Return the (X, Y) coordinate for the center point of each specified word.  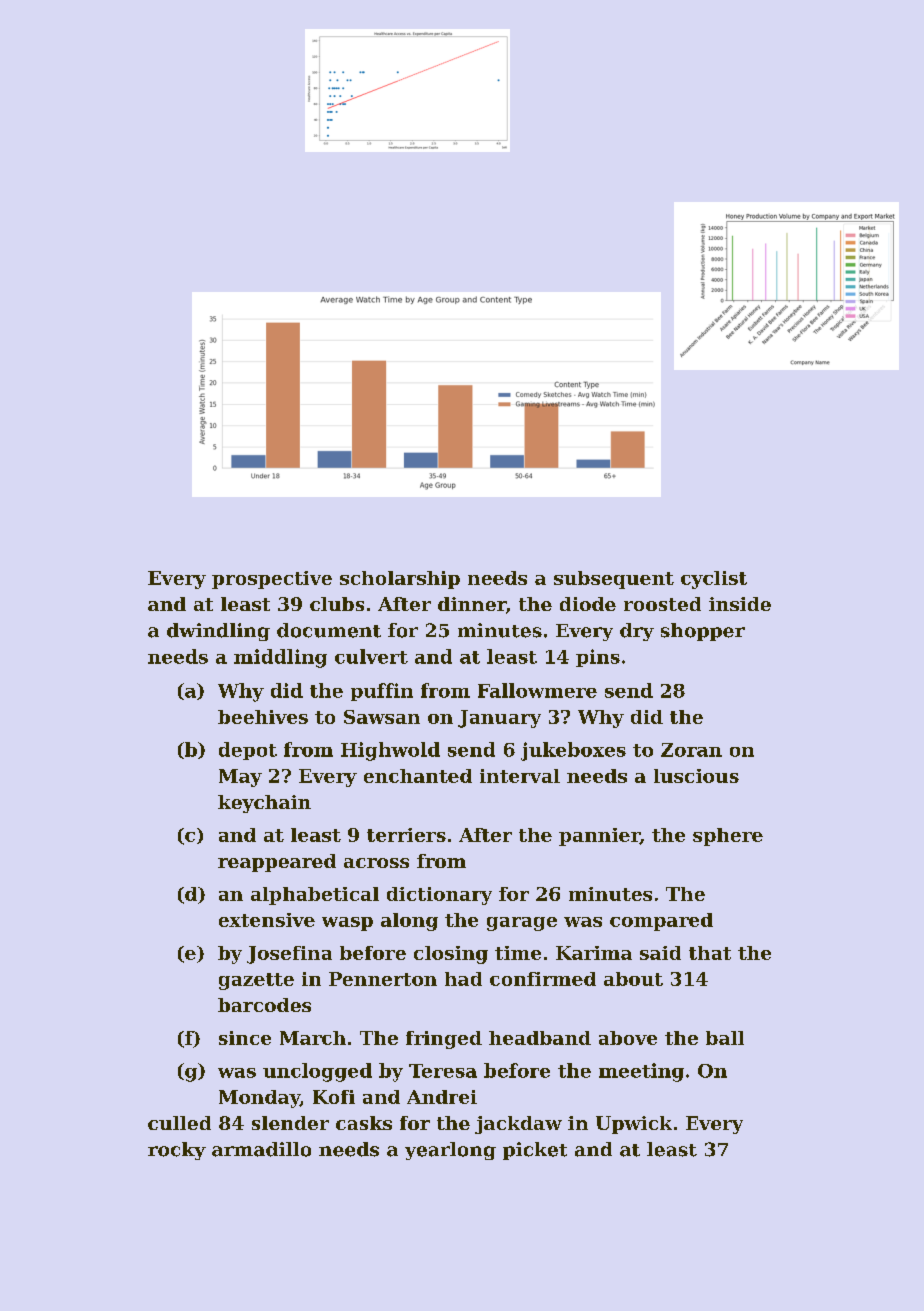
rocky (177, 1151)
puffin (382, 692)
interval (520, 776)
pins (598, 658)
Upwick (634, 1125)
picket (535, 1151)
